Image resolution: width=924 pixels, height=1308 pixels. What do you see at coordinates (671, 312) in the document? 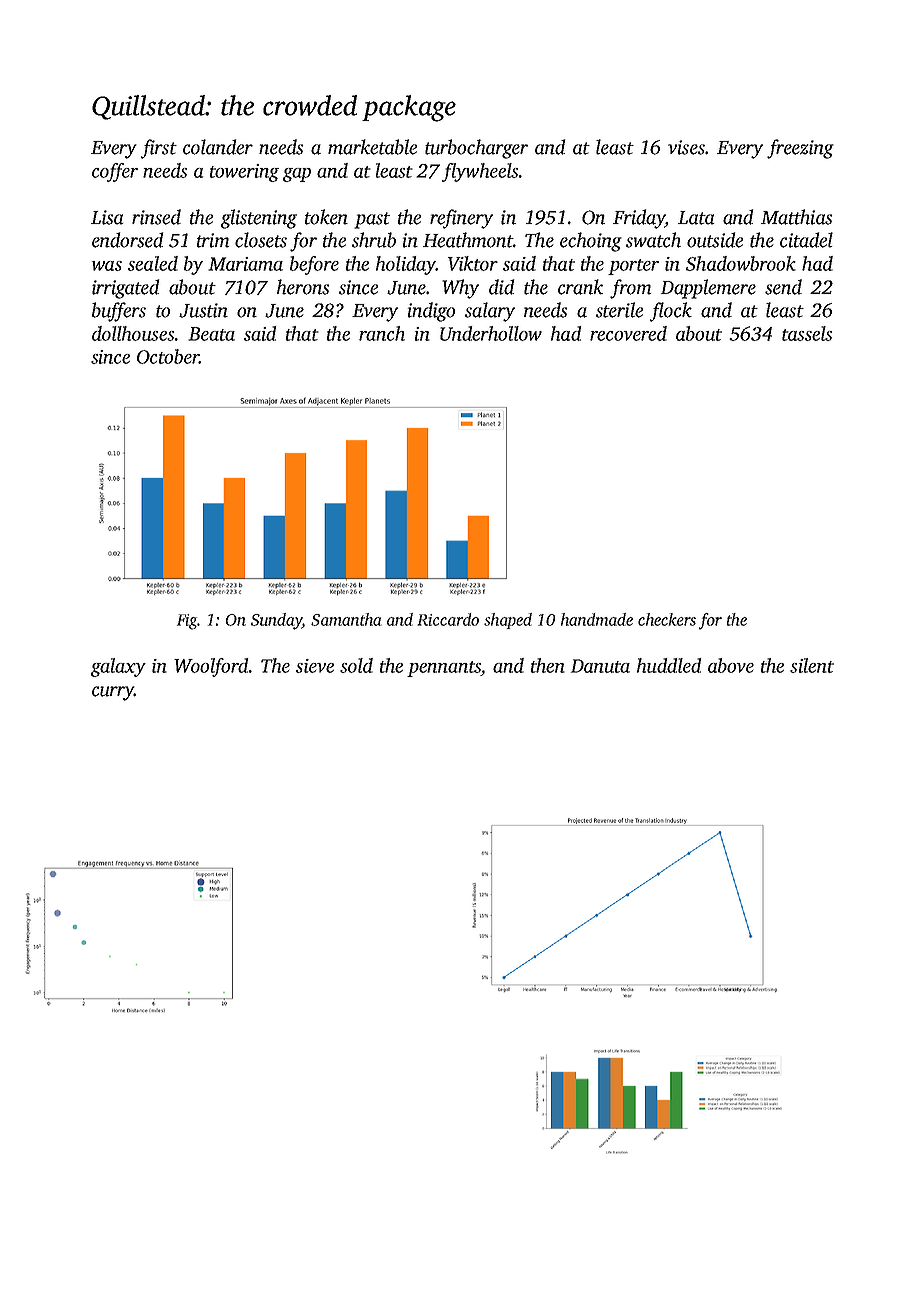
I see `flock` at bounding box center [671, 312].
